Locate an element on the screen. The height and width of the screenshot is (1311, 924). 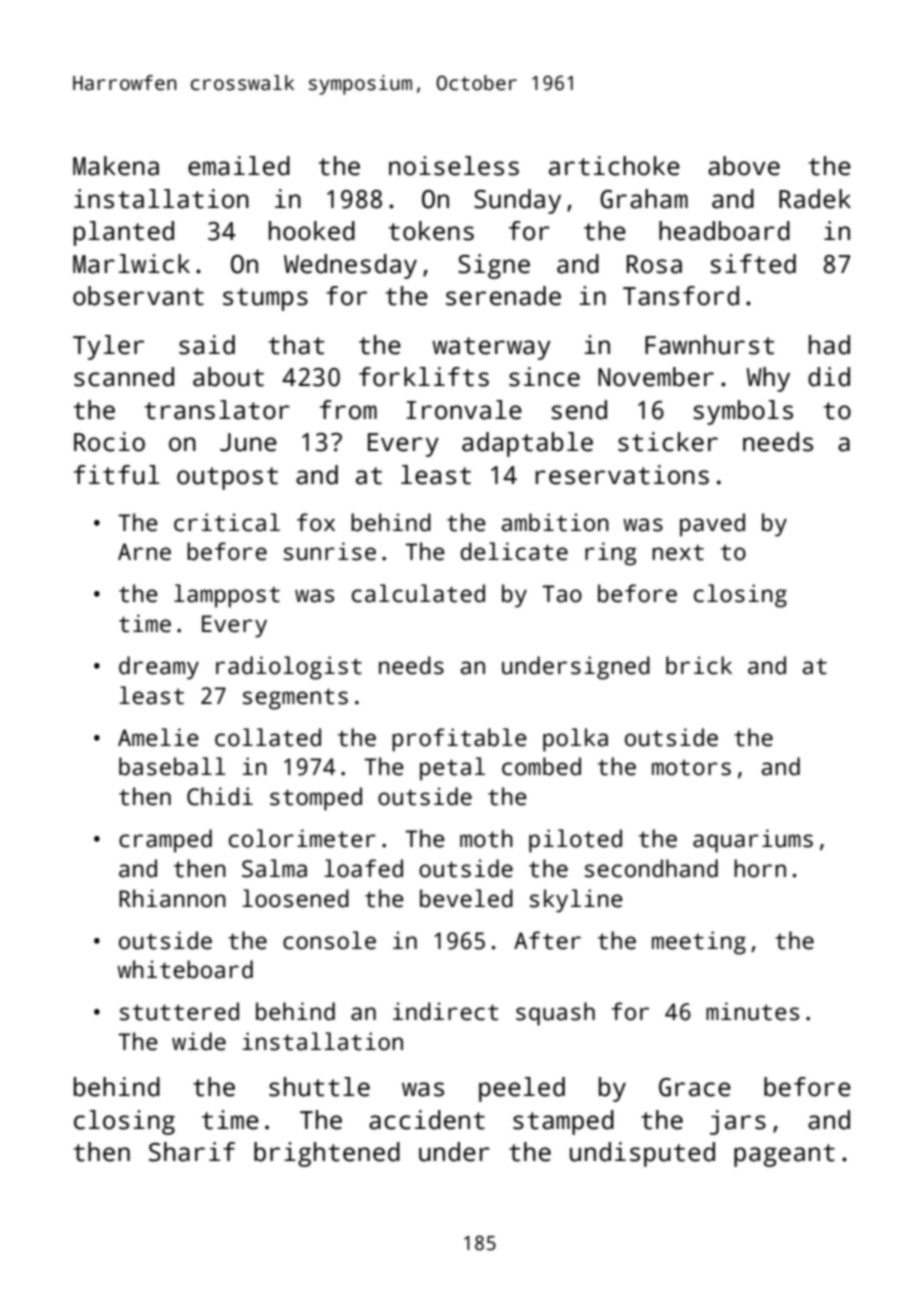
Salma is located at coordinates (274, 868).
